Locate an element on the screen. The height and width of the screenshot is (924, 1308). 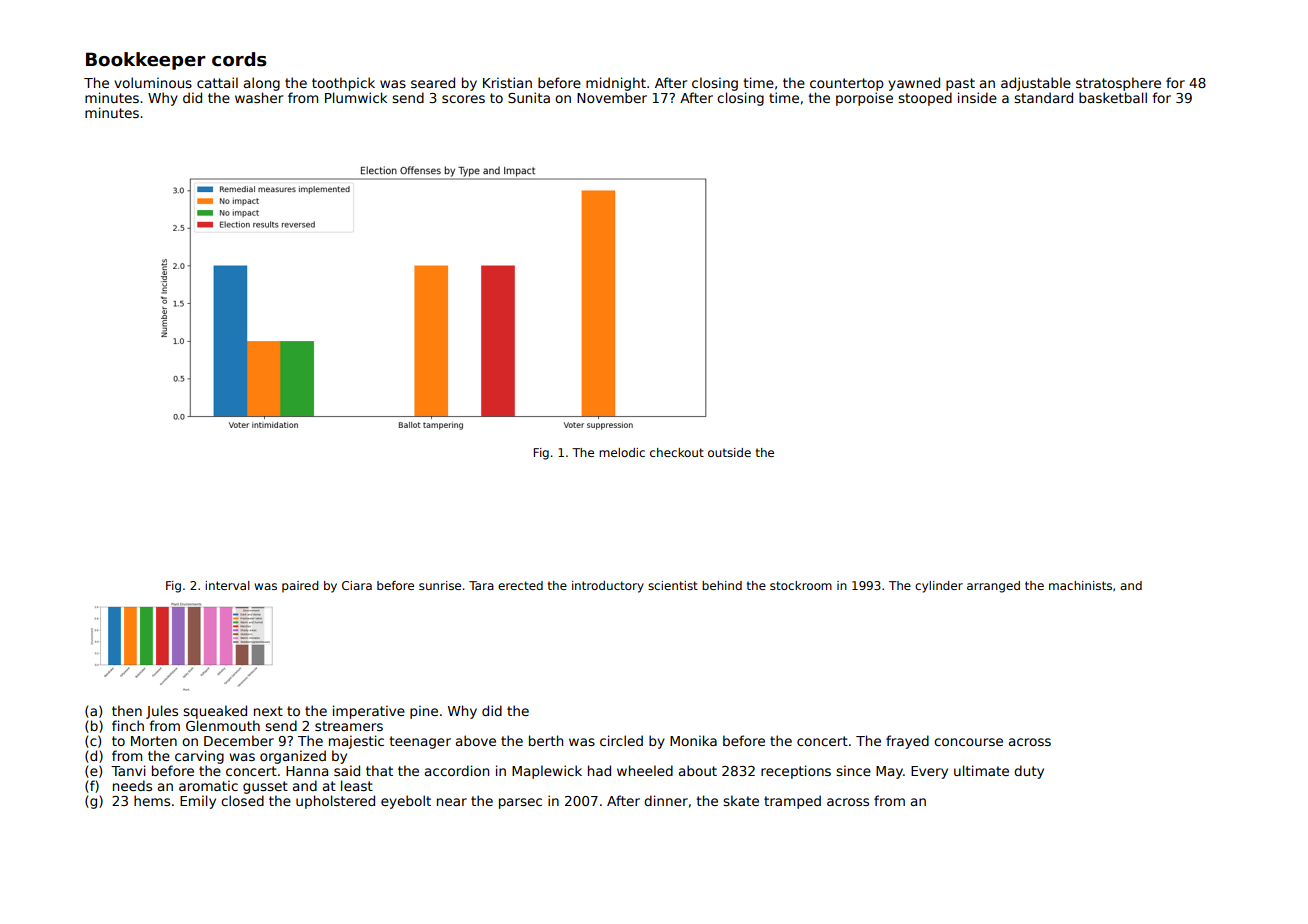
checkout is located at coordinates (677, 452).
